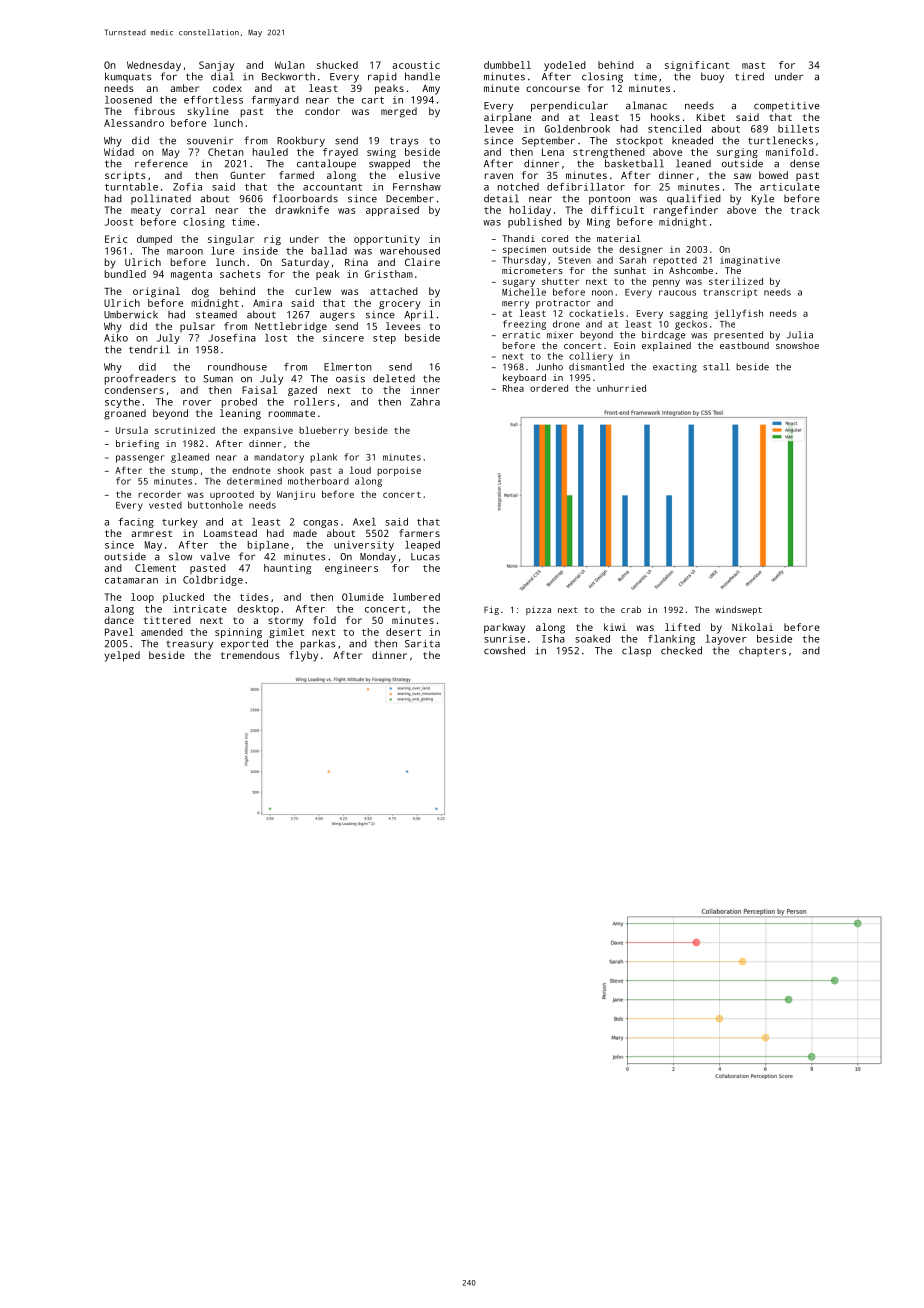 Image resolution: width=924 pixels, height=1308 pixels. What do you see at coordinates (621, 388) in the document?
I see `unhurried` at bounding box center [621, 388].
